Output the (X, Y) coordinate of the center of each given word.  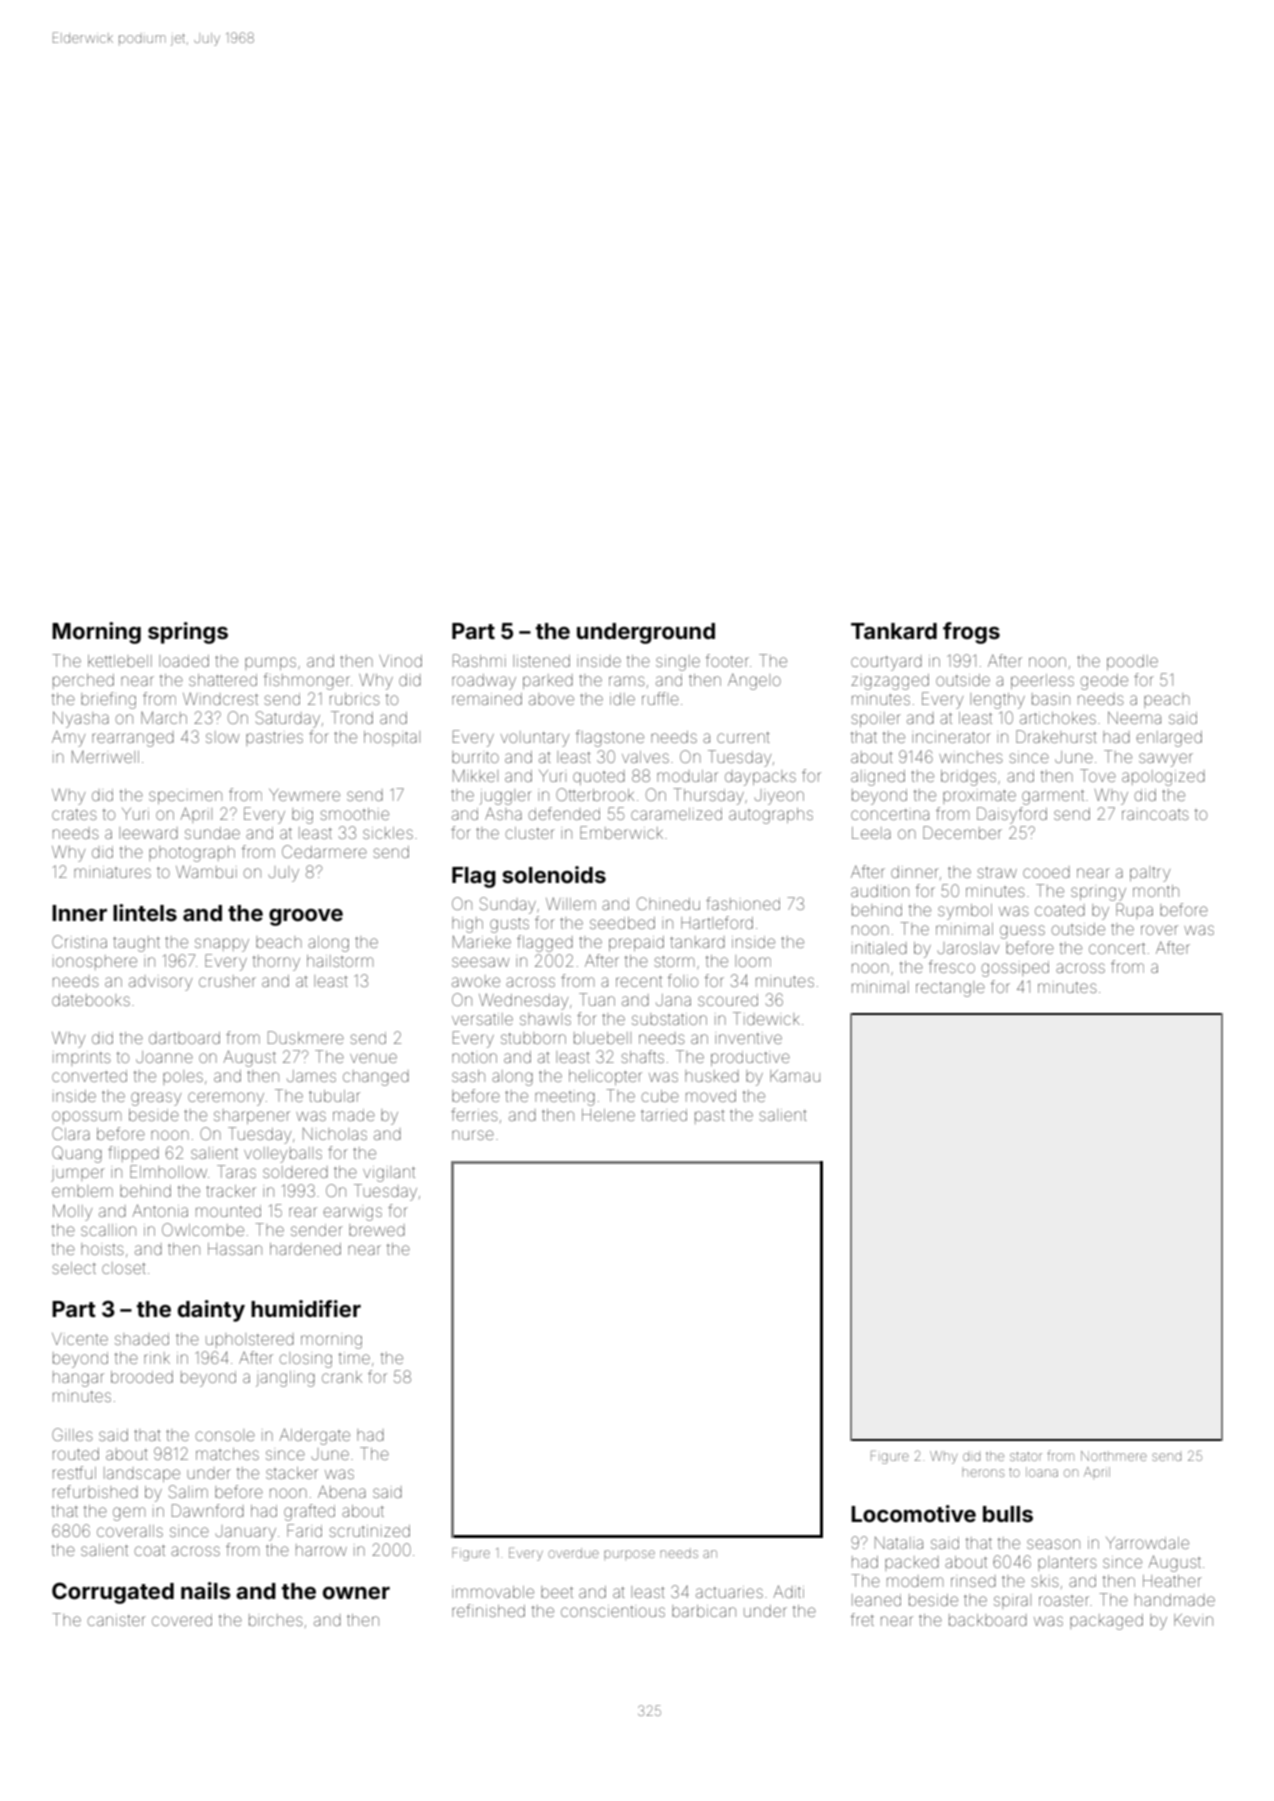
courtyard (886, 663)
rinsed (973, 1581)
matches (227, 1454)
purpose (629, 1554)
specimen (185, 797)
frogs (971, 633)
